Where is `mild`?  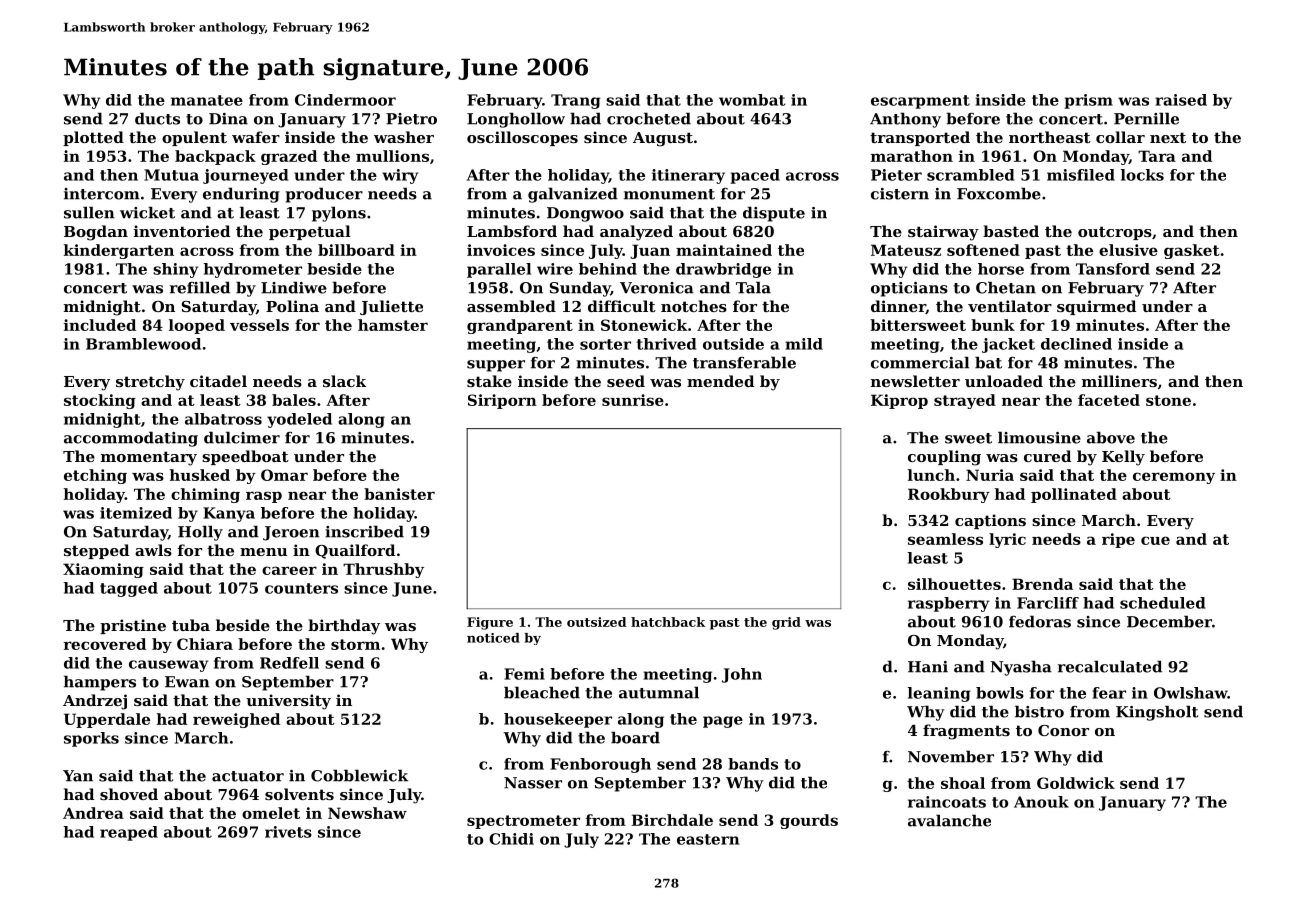
mild is located at coordinates (804, 344).
